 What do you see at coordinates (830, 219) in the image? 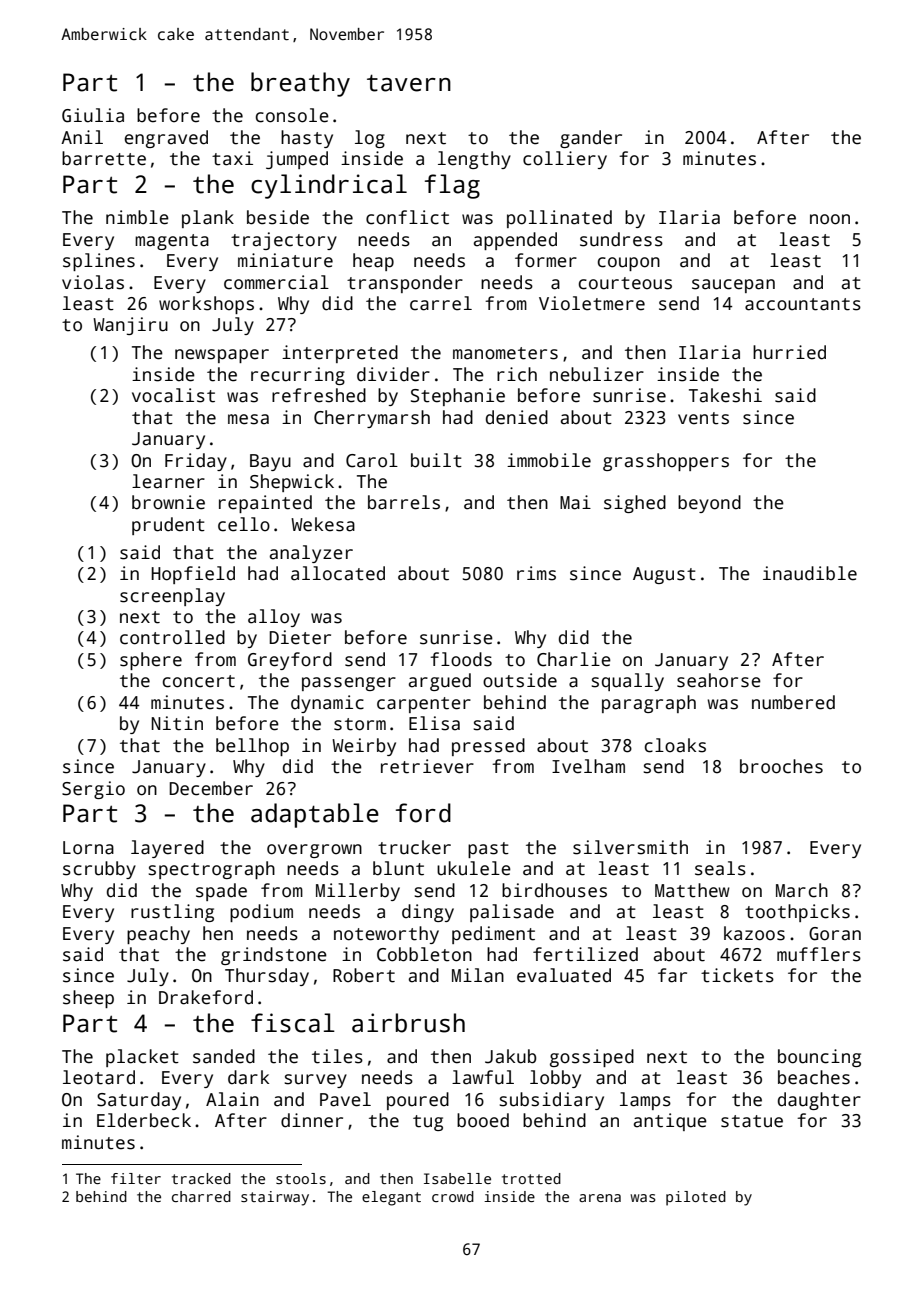
I see `noon` at bounding box center [830, 219].
